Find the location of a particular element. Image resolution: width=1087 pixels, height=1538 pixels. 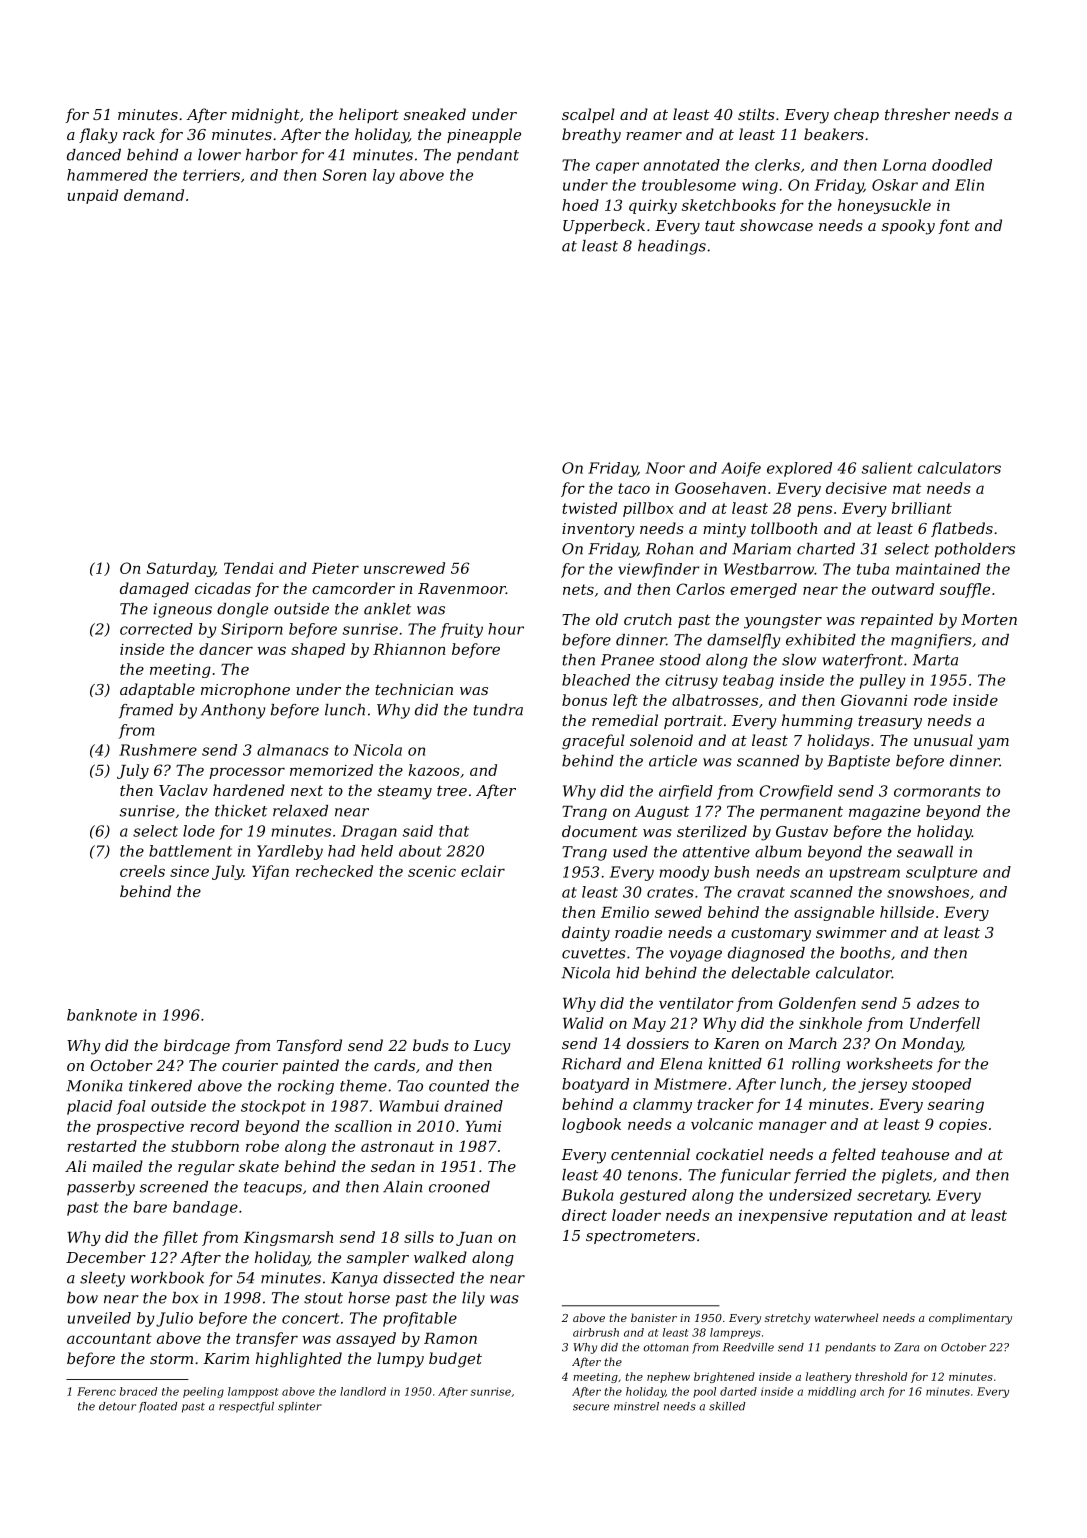

inventory is located at coordinates (598, 530).
